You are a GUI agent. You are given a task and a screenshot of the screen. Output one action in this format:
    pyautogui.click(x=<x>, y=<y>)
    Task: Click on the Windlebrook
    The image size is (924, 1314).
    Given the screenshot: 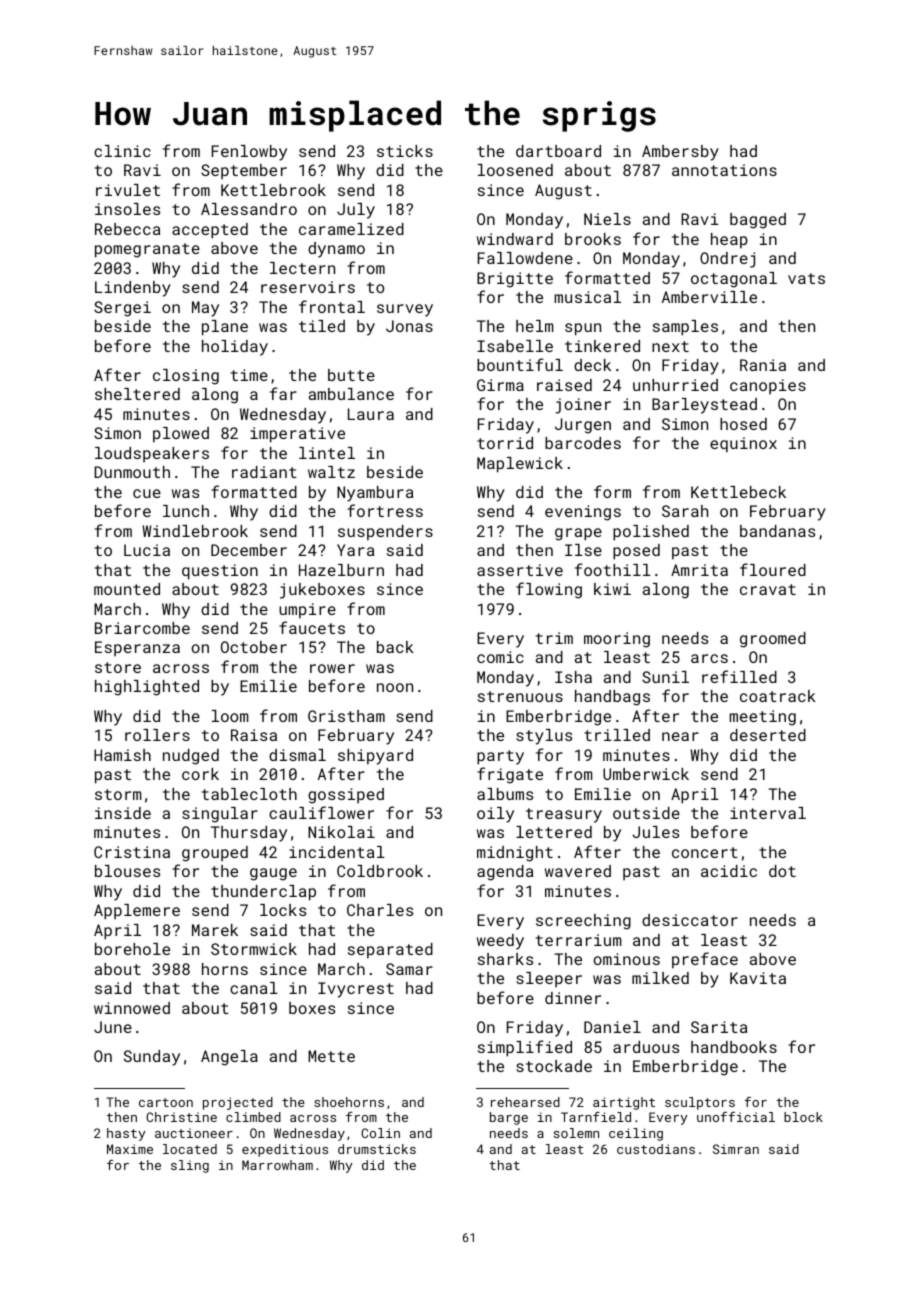 What is the action you would take?
    pyautogui.click(x=195, y=531)
